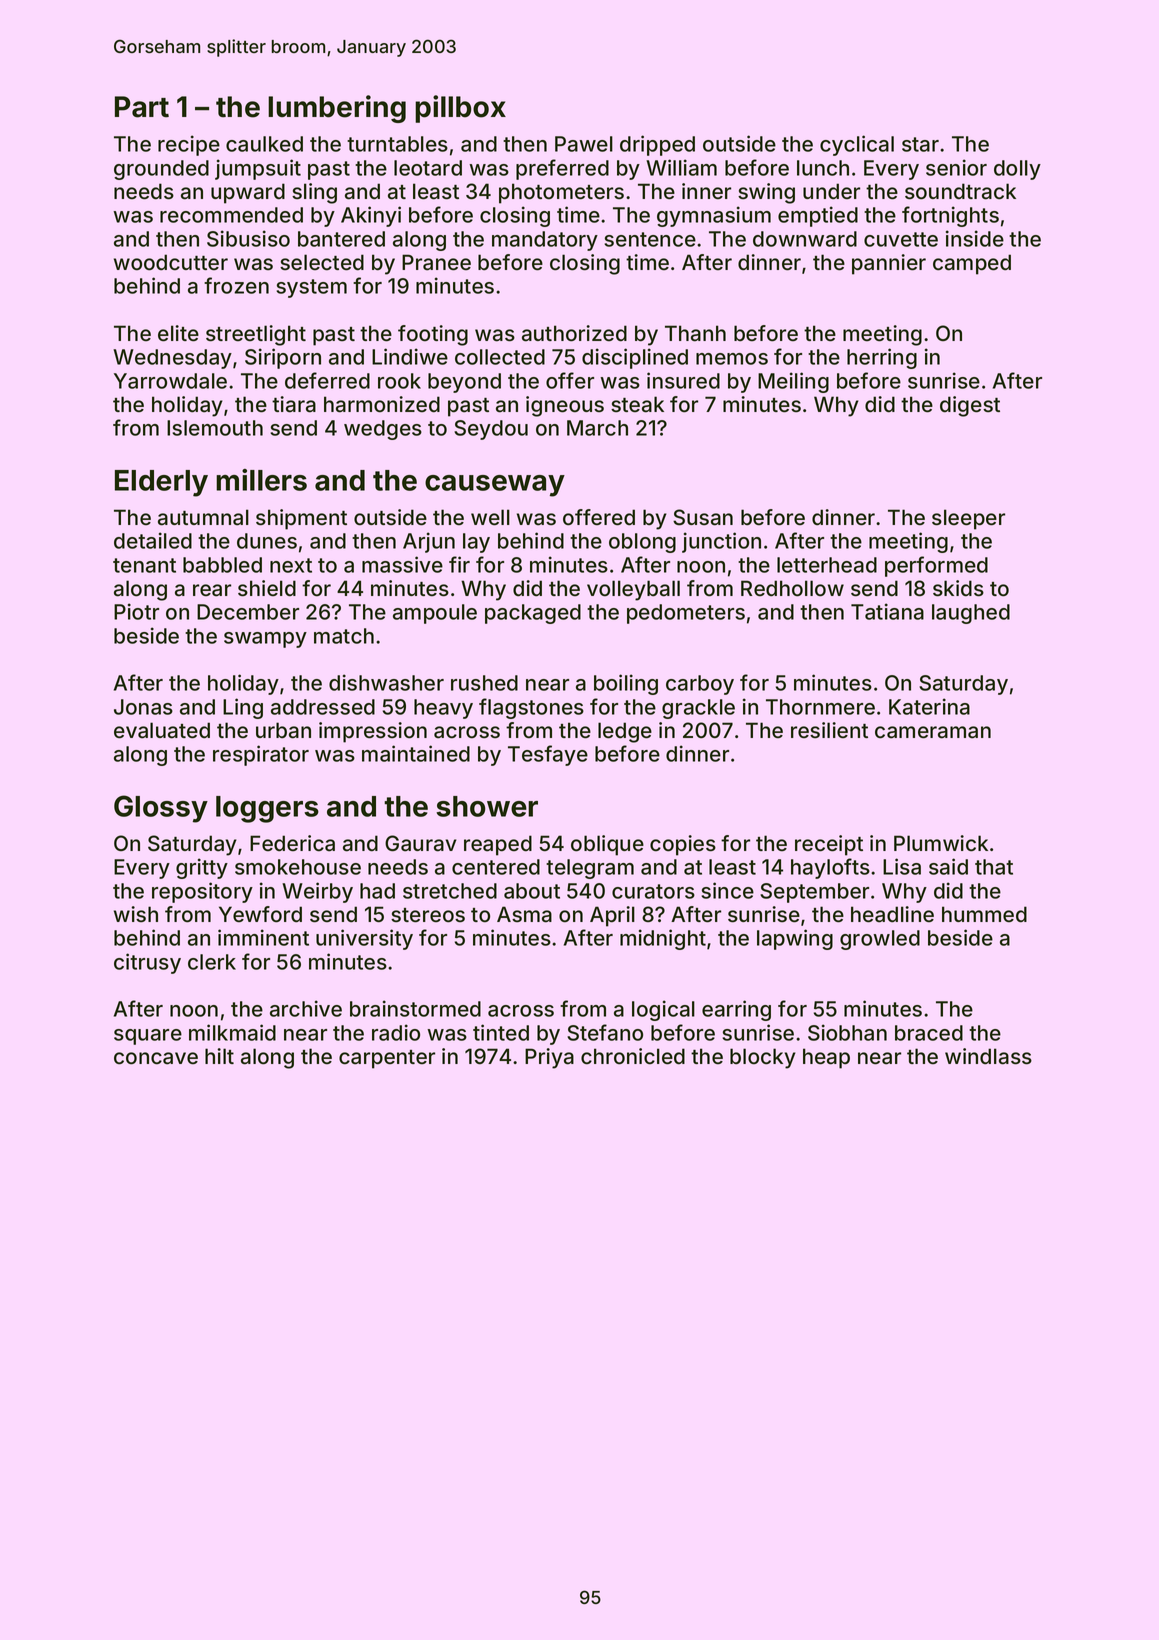 This page has width=1159, height=1640. What do you see at coordinates (703, 517) in the page?
I see `Susan` at bounding box center [703, 517].
